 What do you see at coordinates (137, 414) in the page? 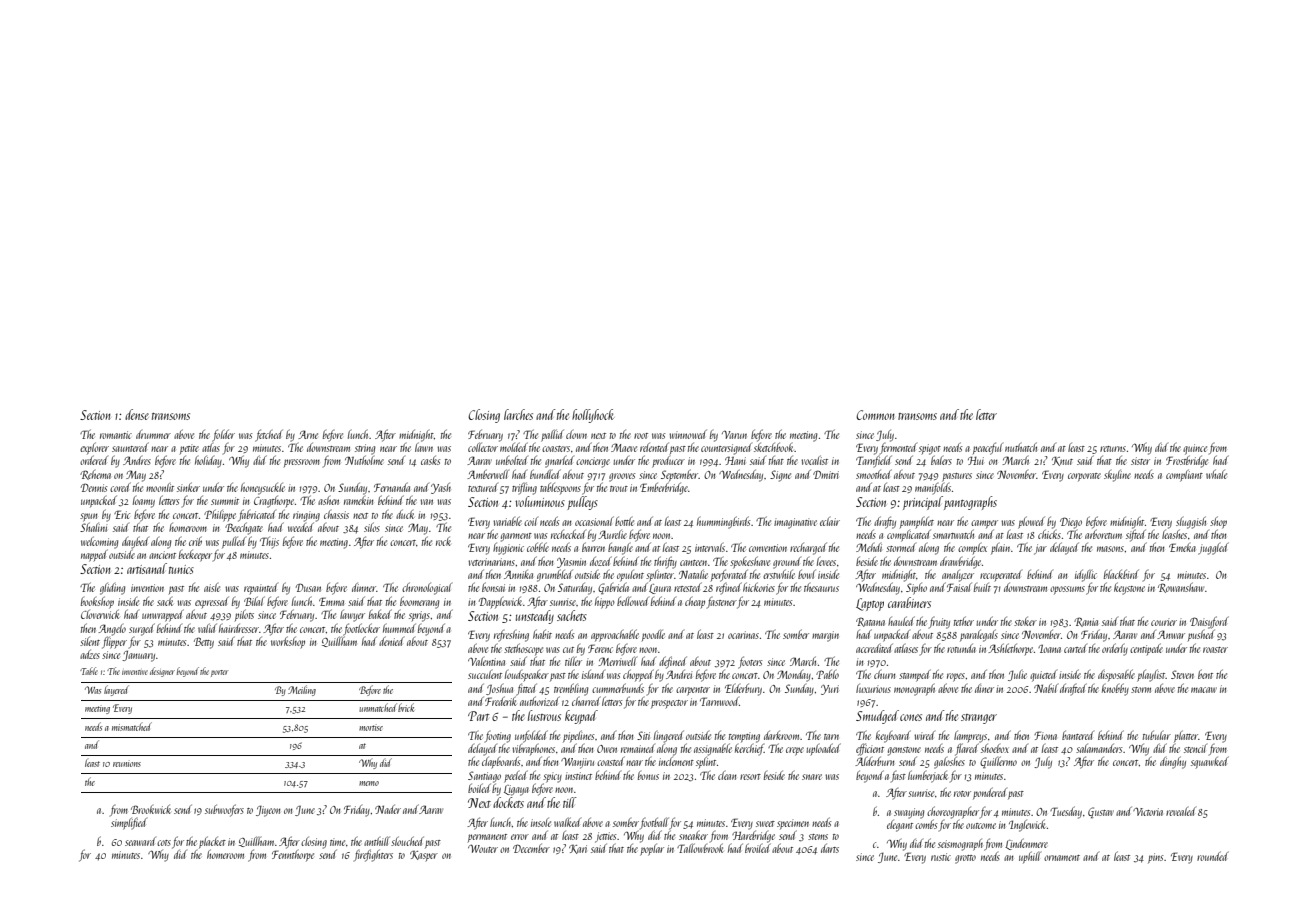
I see `dense` at bounding box center [137, 414].
